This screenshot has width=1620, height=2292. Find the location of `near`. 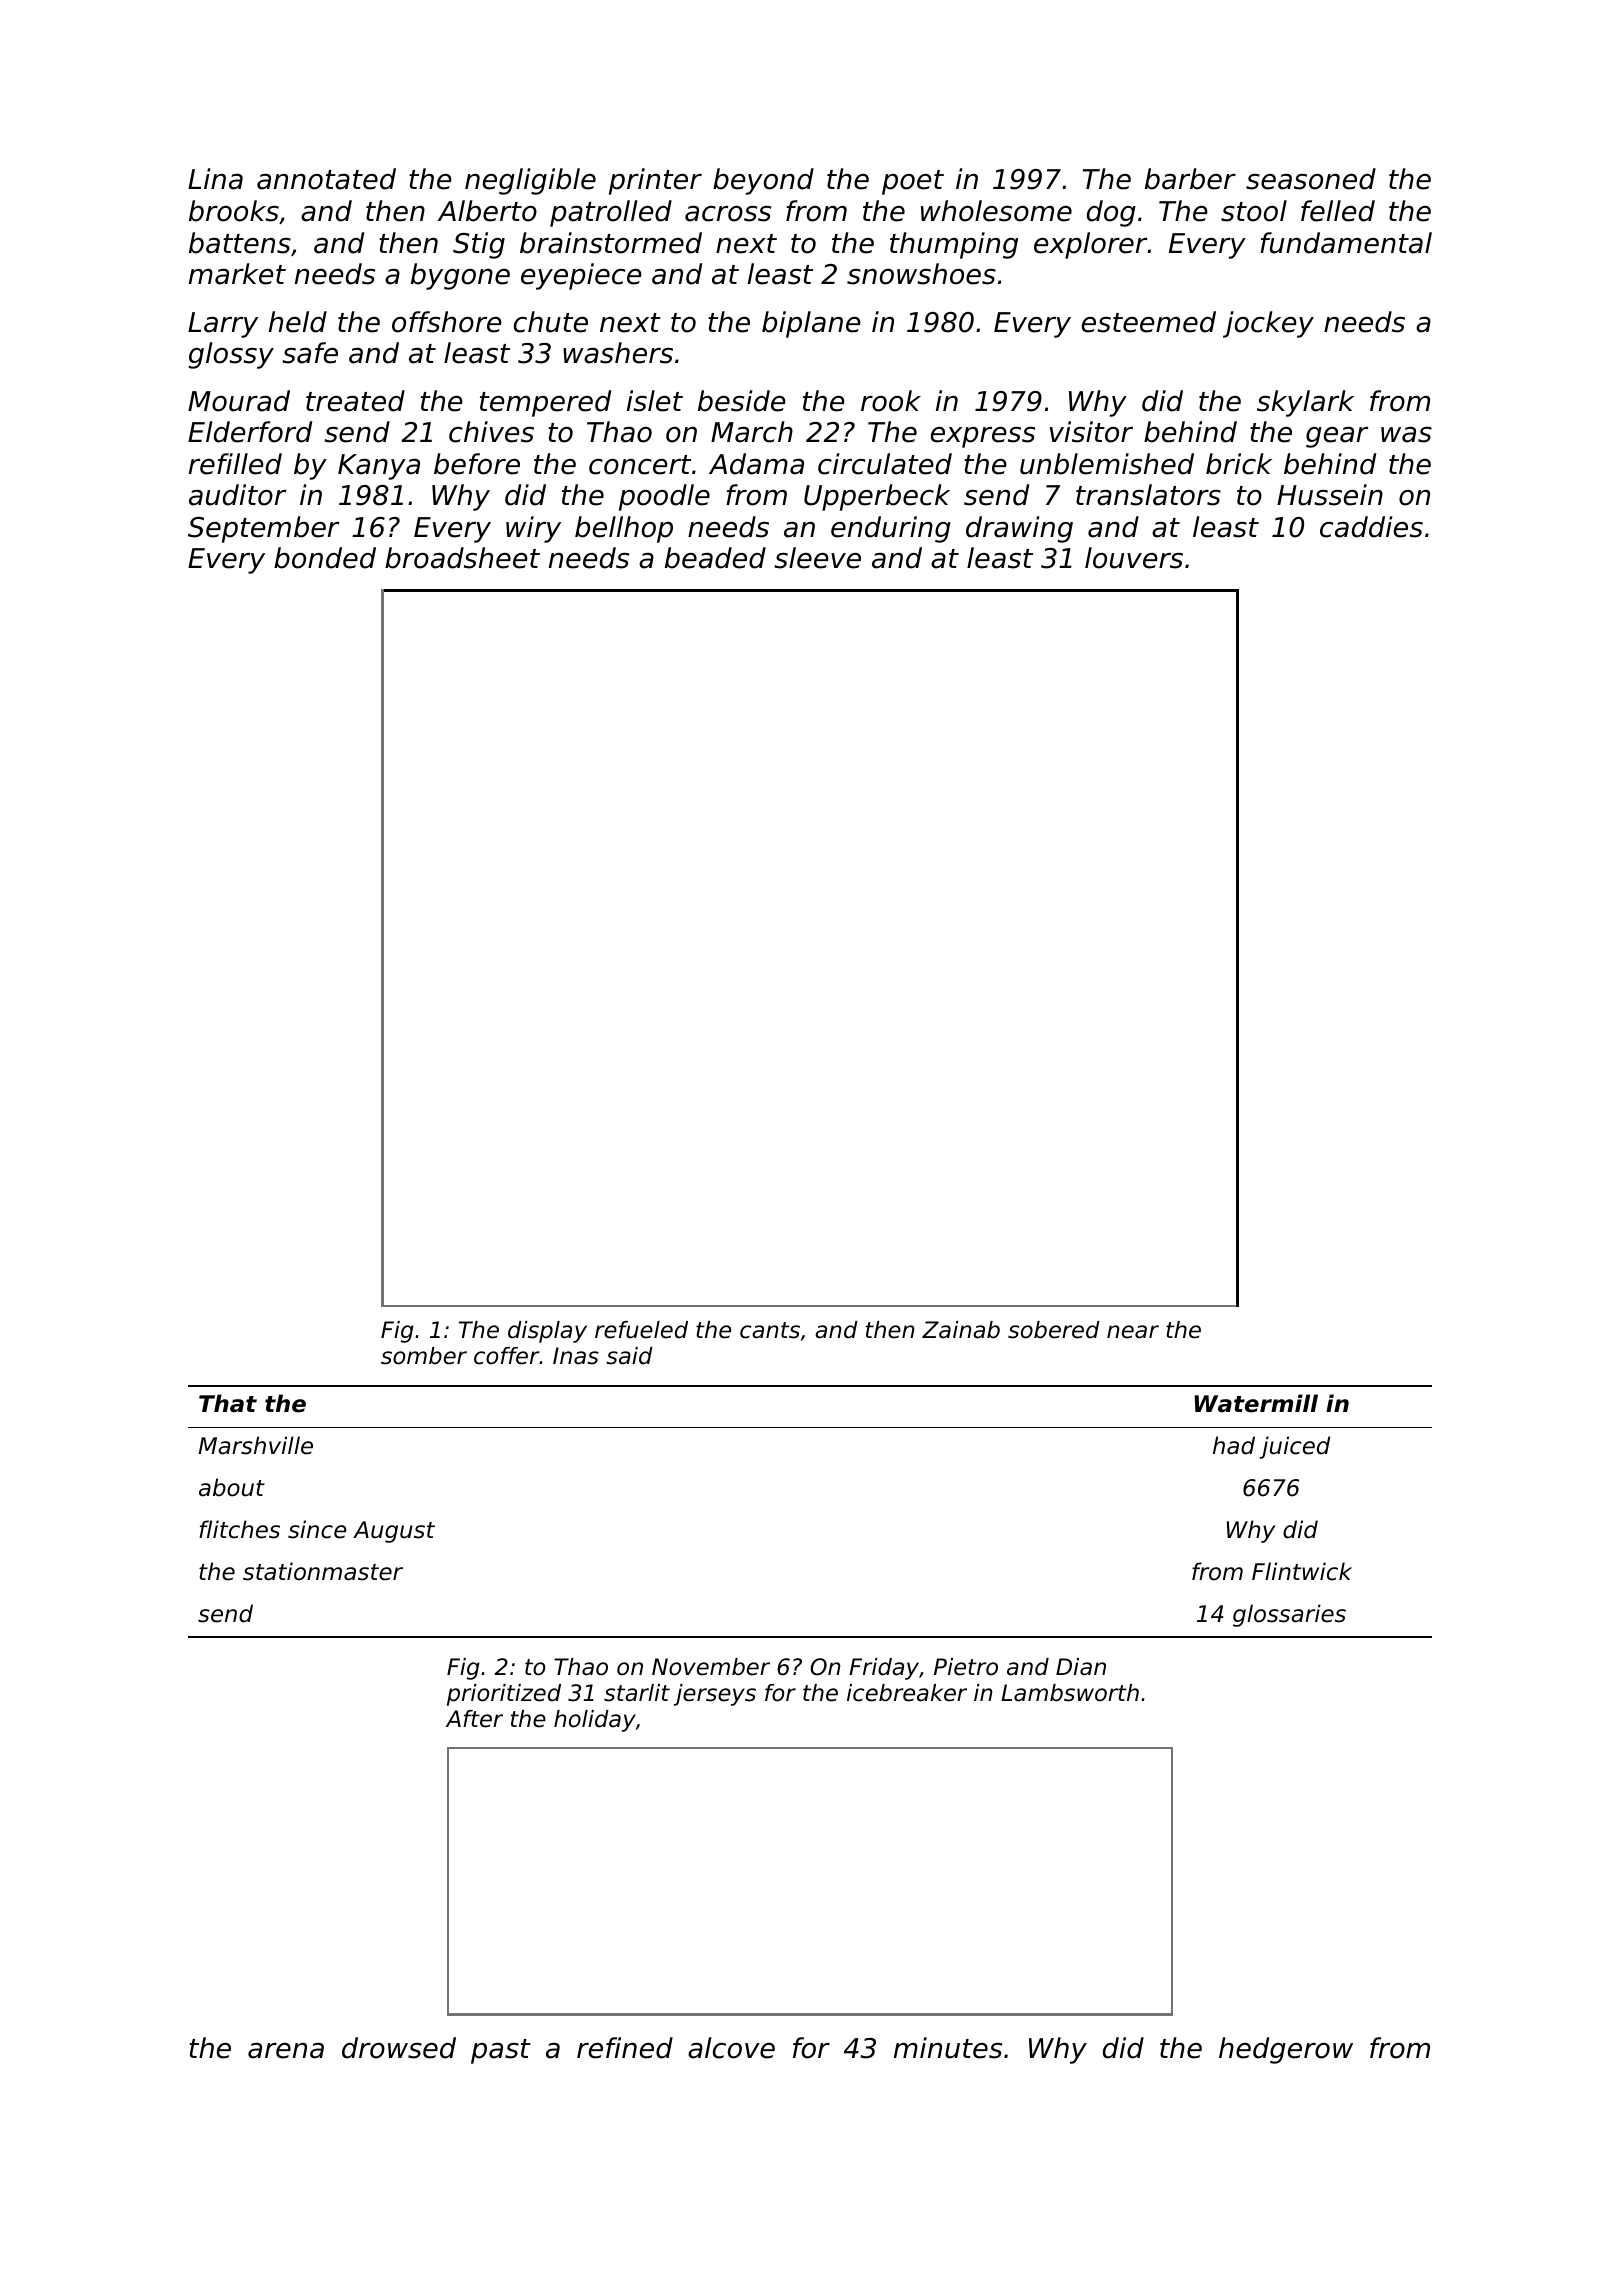

near is located at coordinates (1133, 1332).
